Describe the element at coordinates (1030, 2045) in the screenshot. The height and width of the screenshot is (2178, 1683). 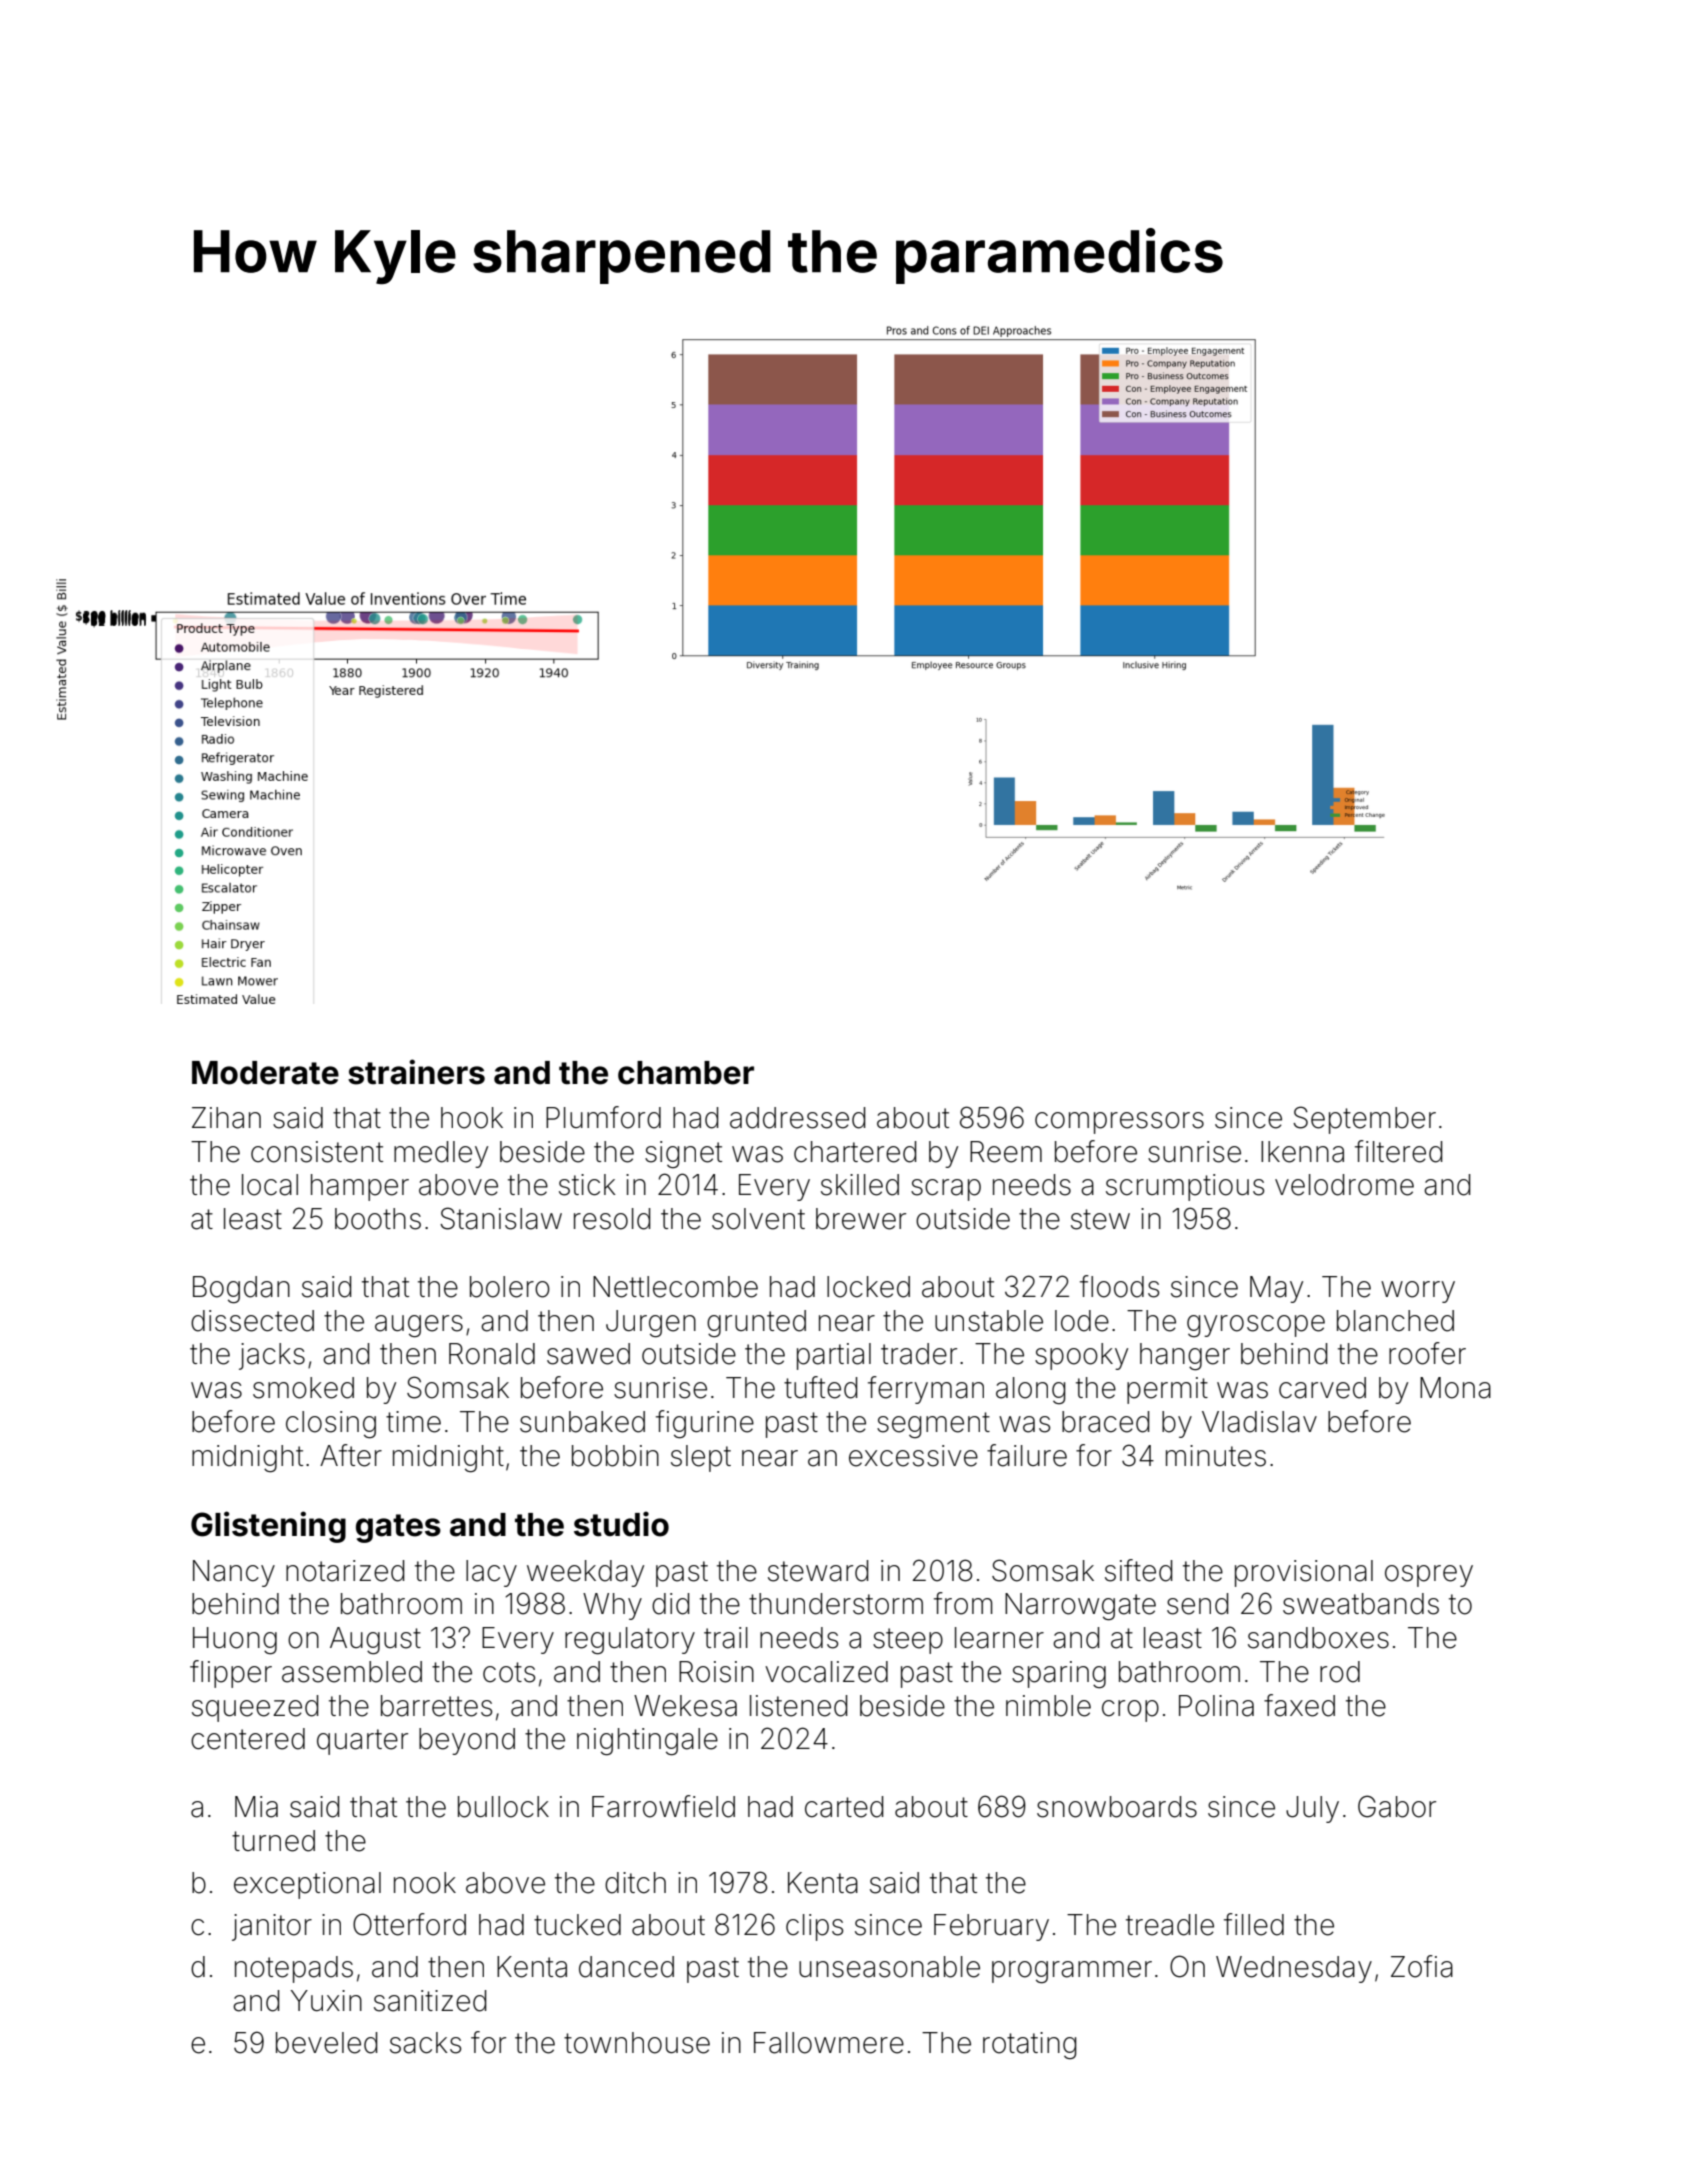
I see `rotating` at that location.
